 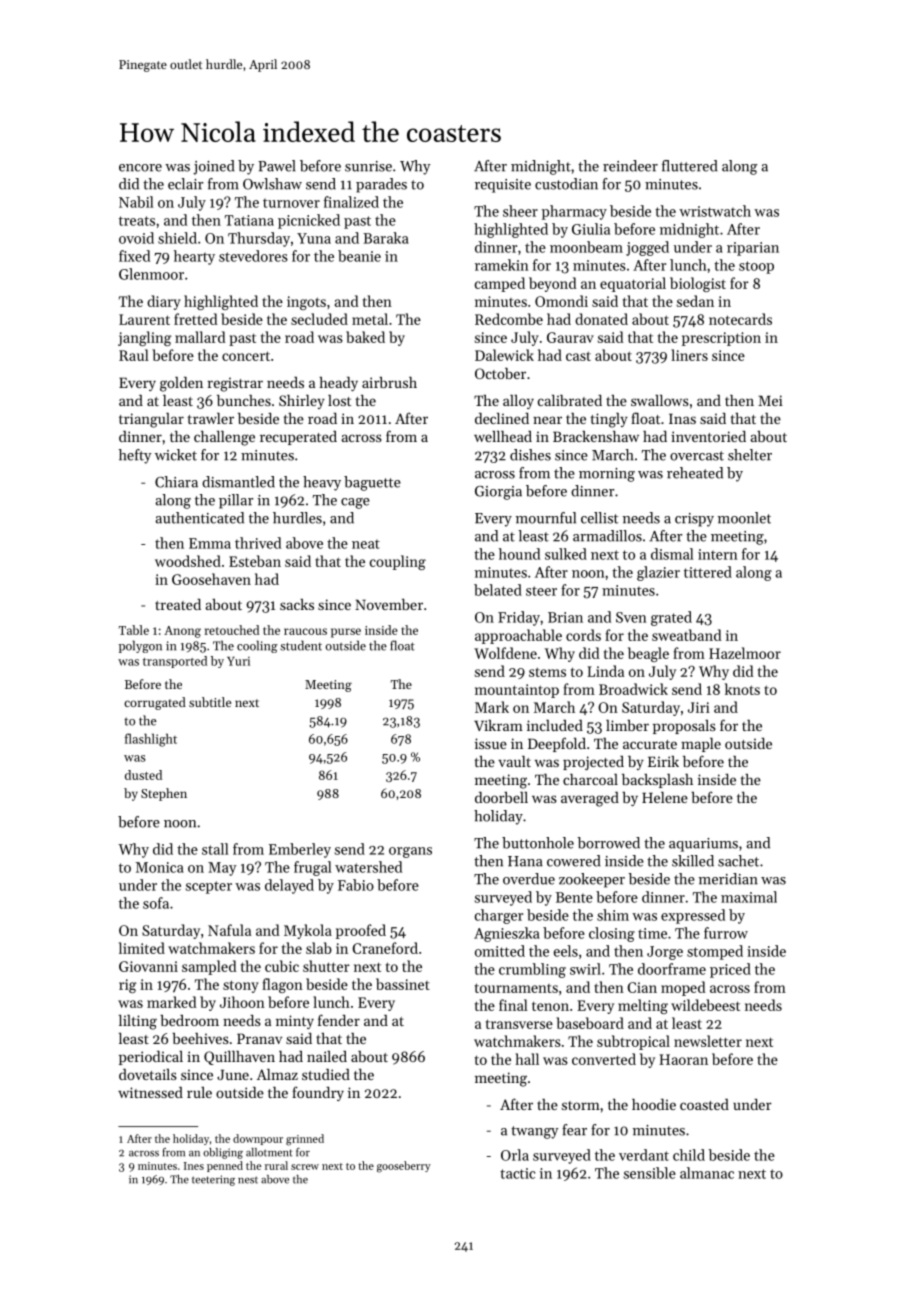 I want to click on approachable, so click(x=518, y=636).
